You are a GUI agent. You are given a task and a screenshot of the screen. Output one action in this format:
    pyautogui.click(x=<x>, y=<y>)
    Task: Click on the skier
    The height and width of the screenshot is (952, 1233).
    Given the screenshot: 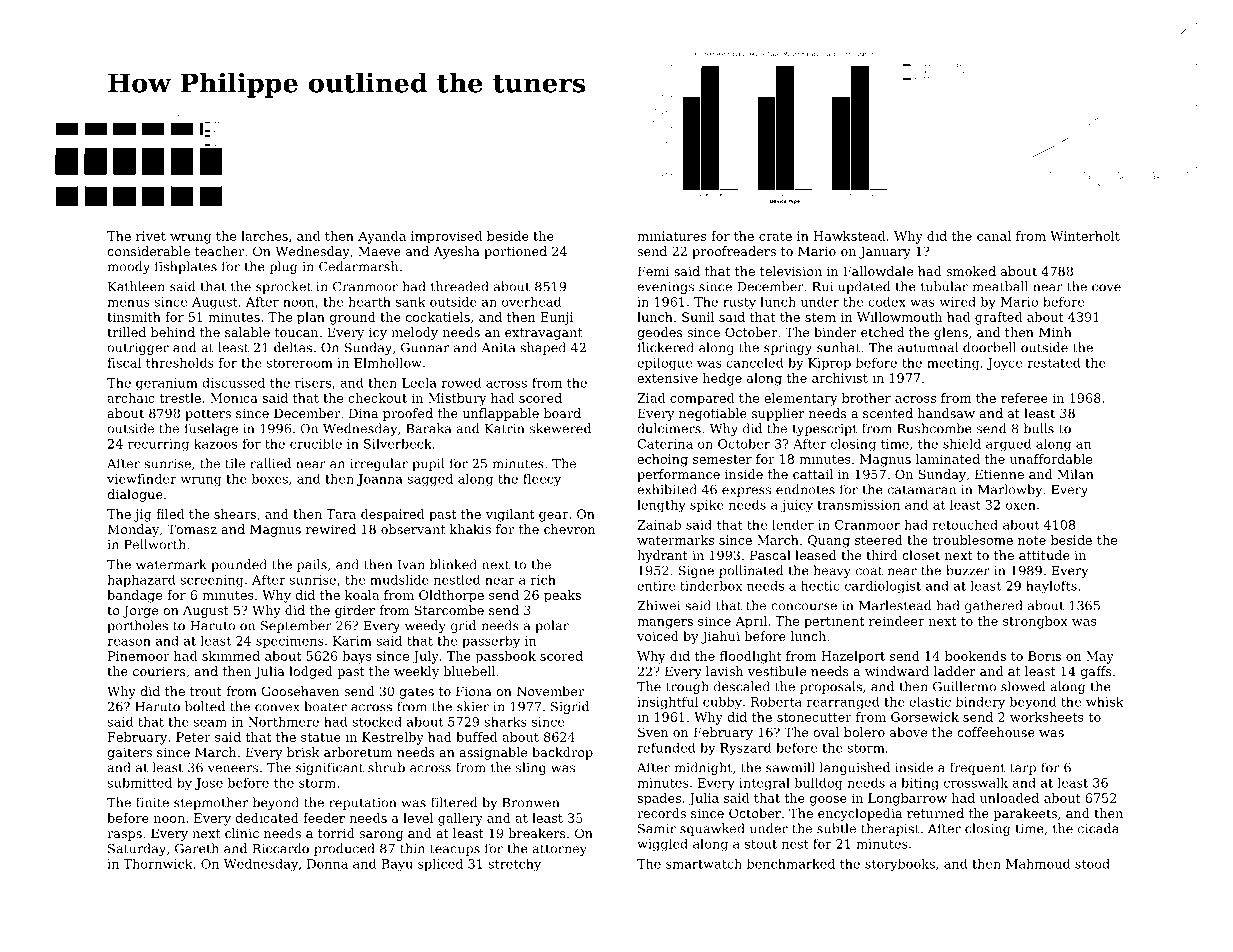 What is the action you would take?
    pyautogui.click(x=473, y=706)
